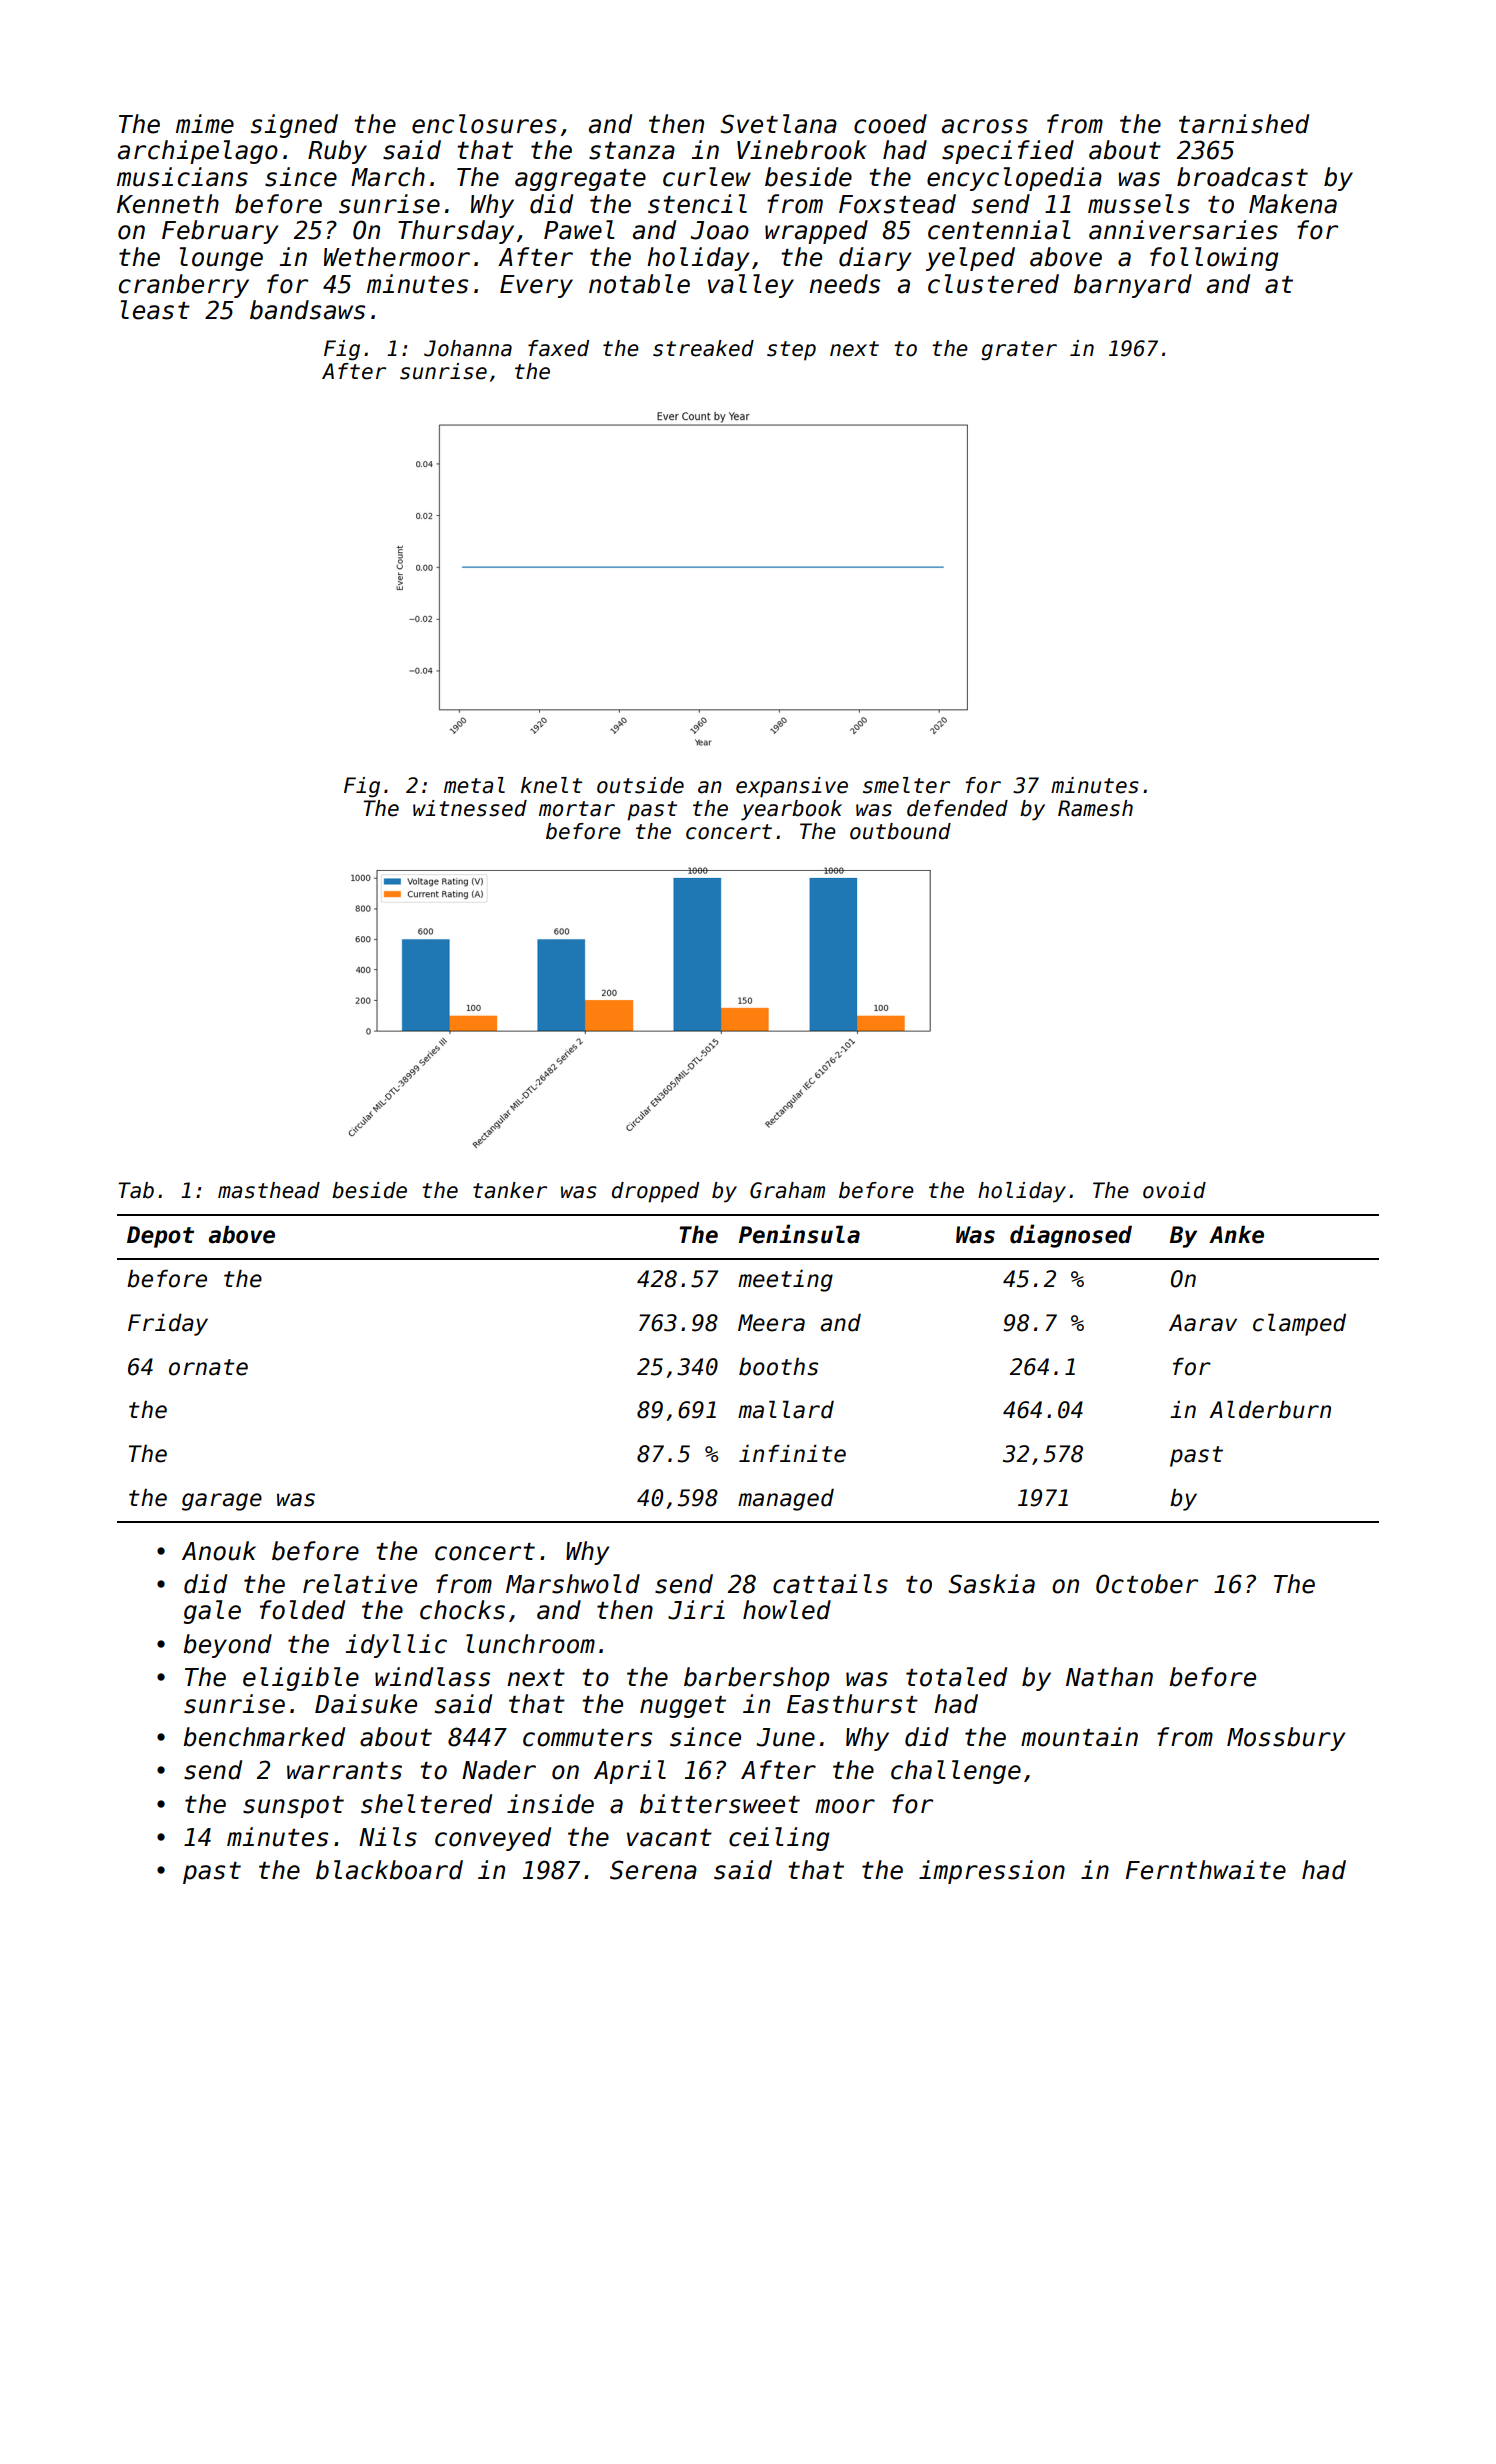  What do you see at coordinates (1133, 286) in the image?
I see `barnyard` at bounding box center [1133, 286].
